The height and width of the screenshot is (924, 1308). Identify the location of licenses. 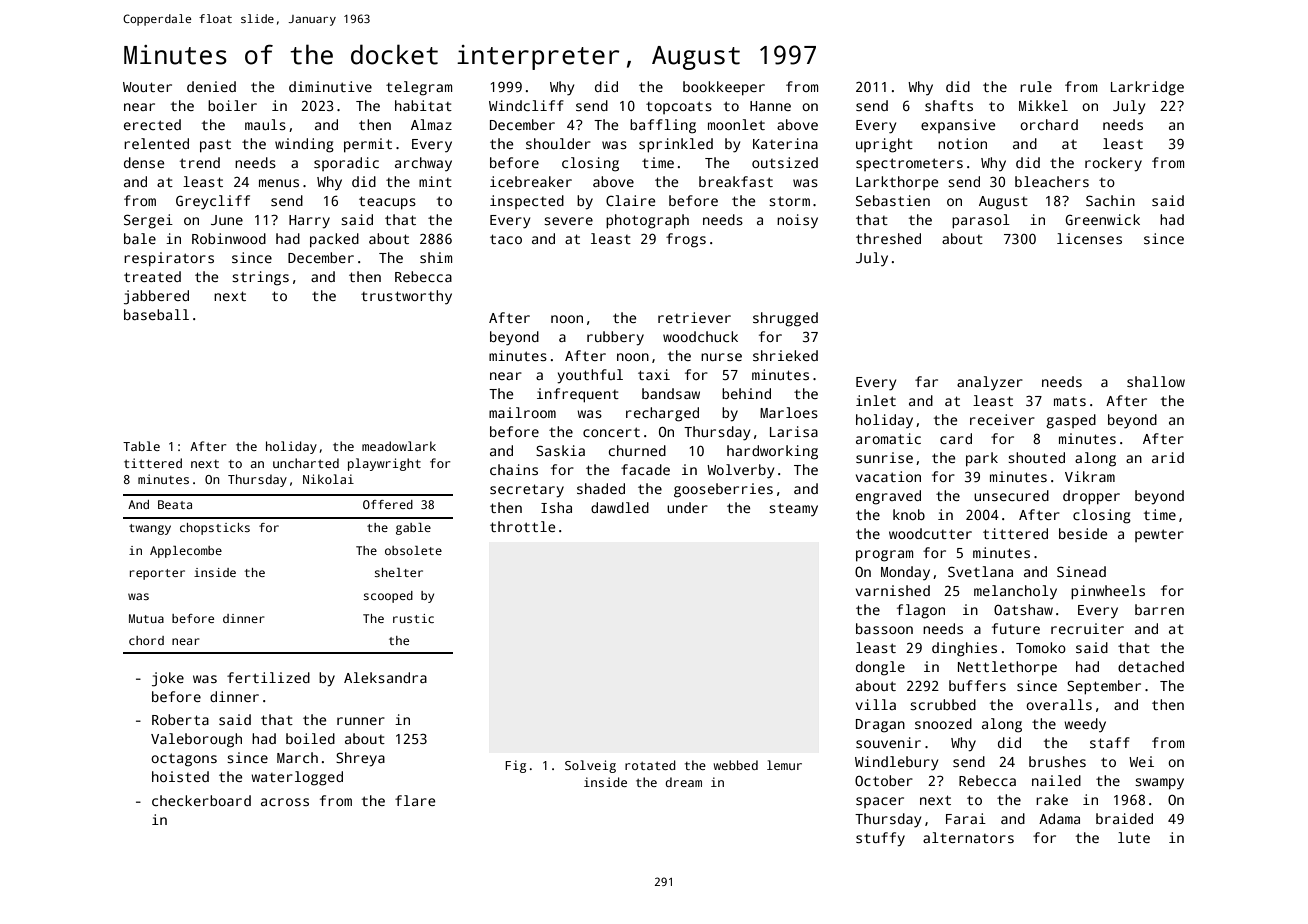
(1089, 238).
